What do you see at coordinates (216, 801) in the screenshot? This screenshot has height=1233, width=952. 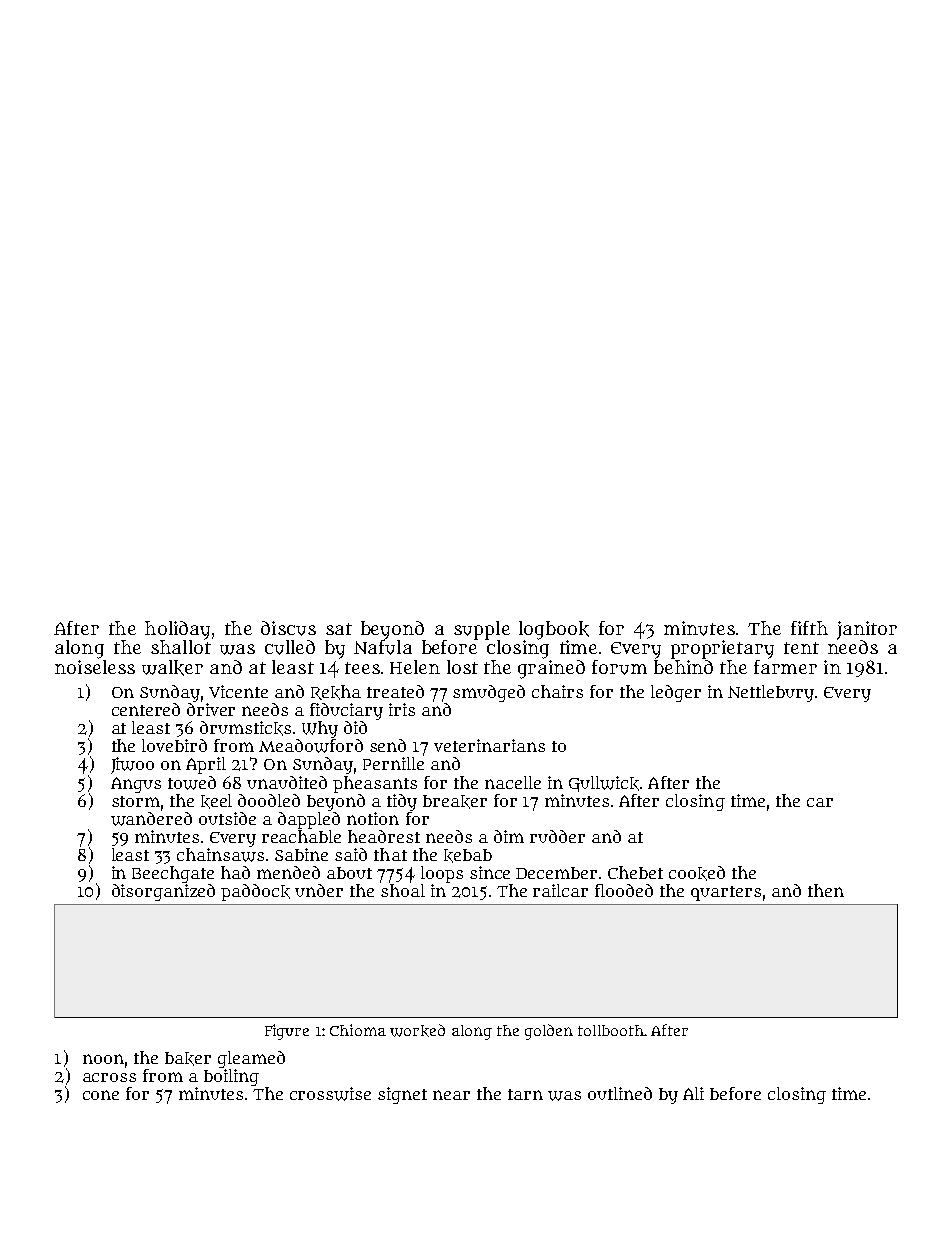 I see `keel` at bounding box center [216, 801].
